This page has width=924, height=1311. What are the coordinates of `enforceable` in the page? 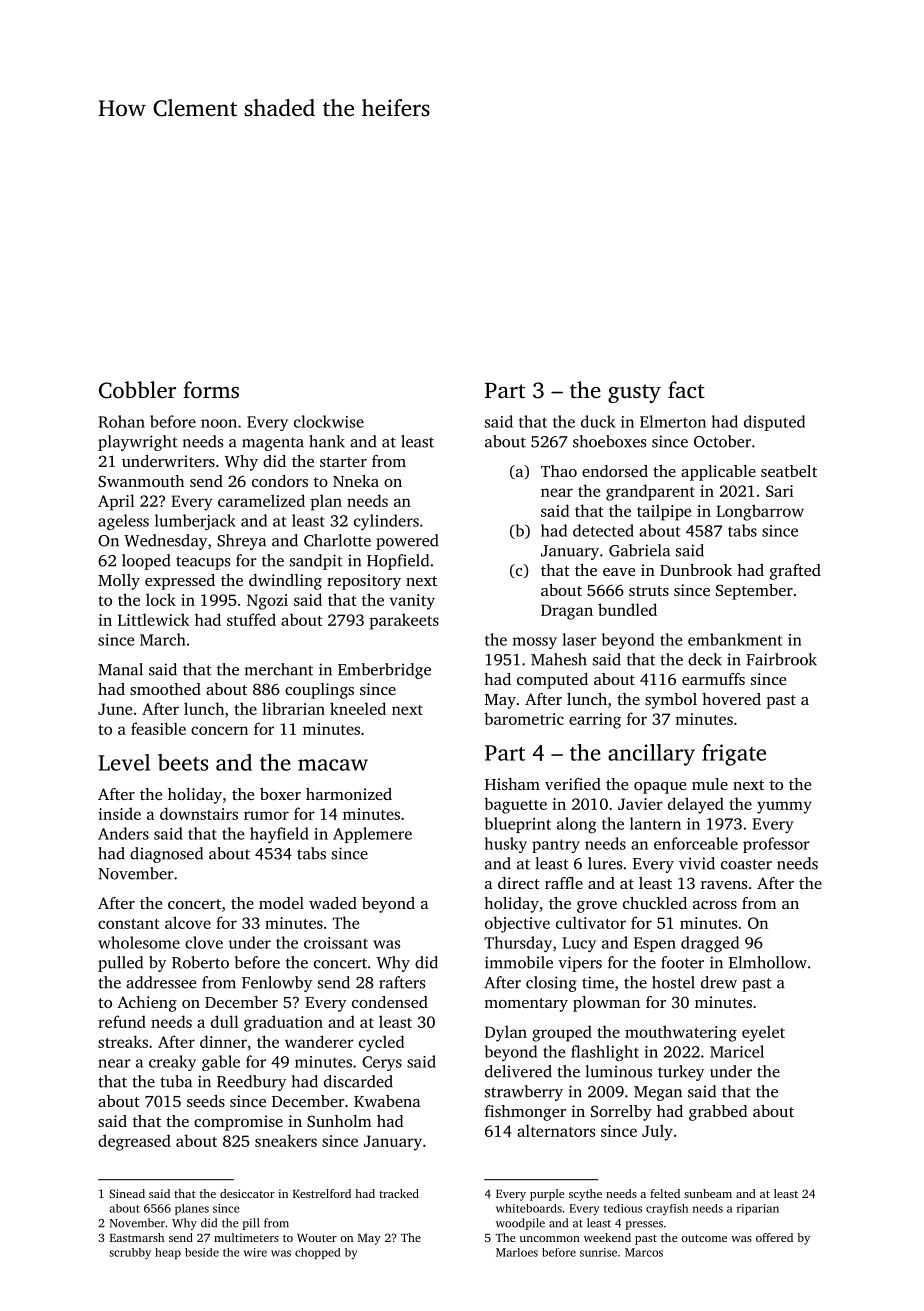 It's located at (696, 843).
